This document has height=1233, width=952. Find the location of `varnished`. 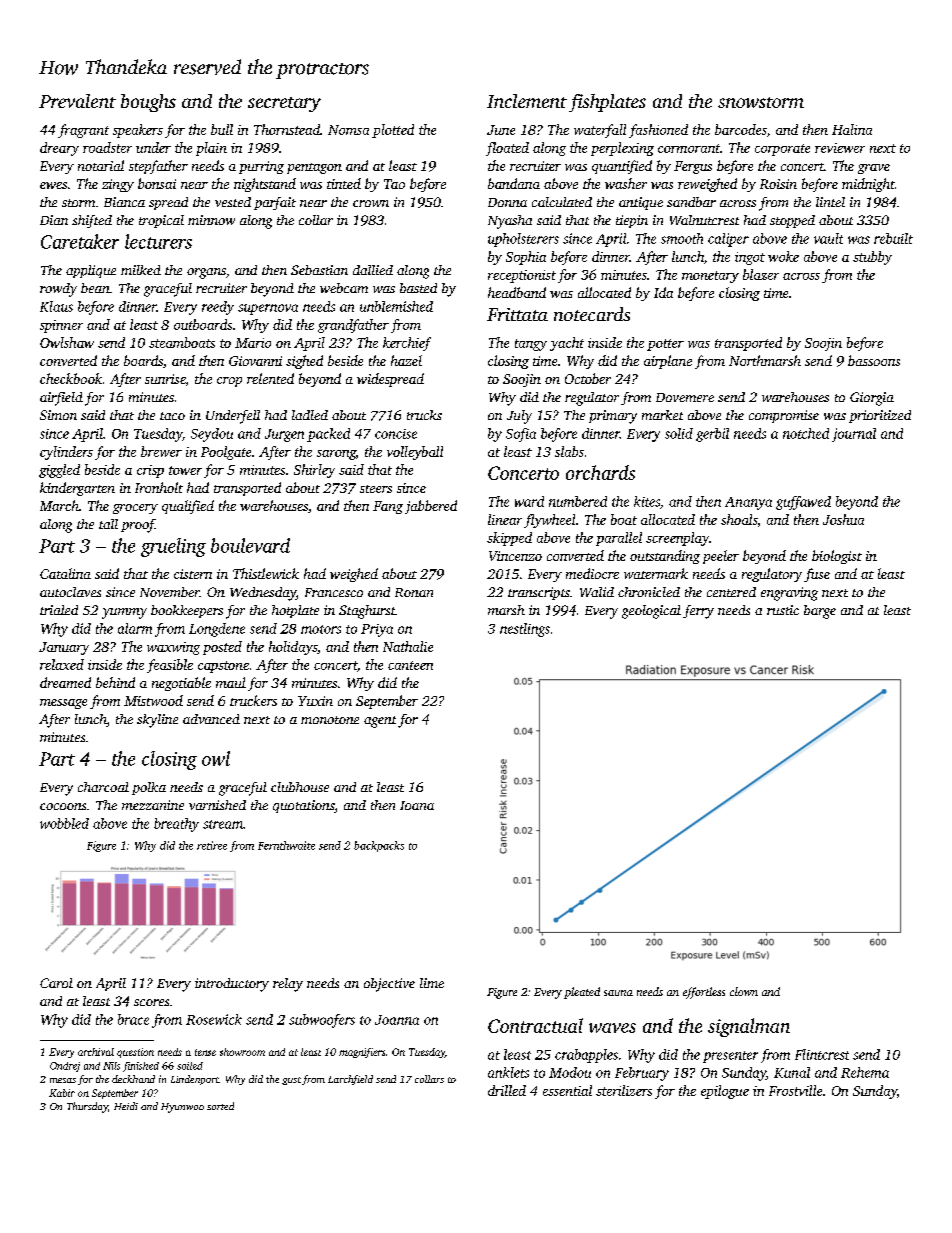

varnished is located at coordinates (217, 805).
